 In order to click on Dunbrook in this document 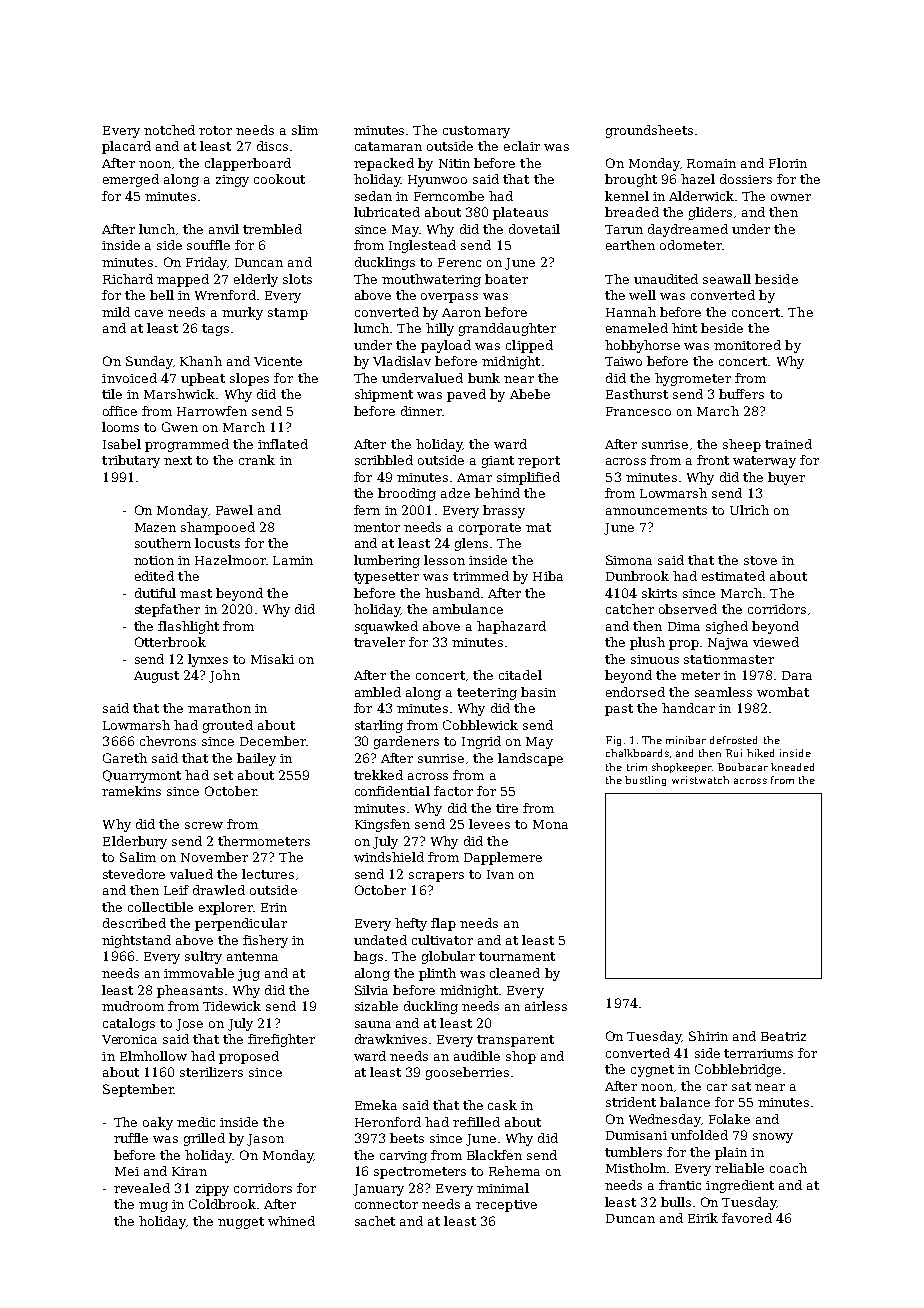, I will do `click(637, 576)`.
